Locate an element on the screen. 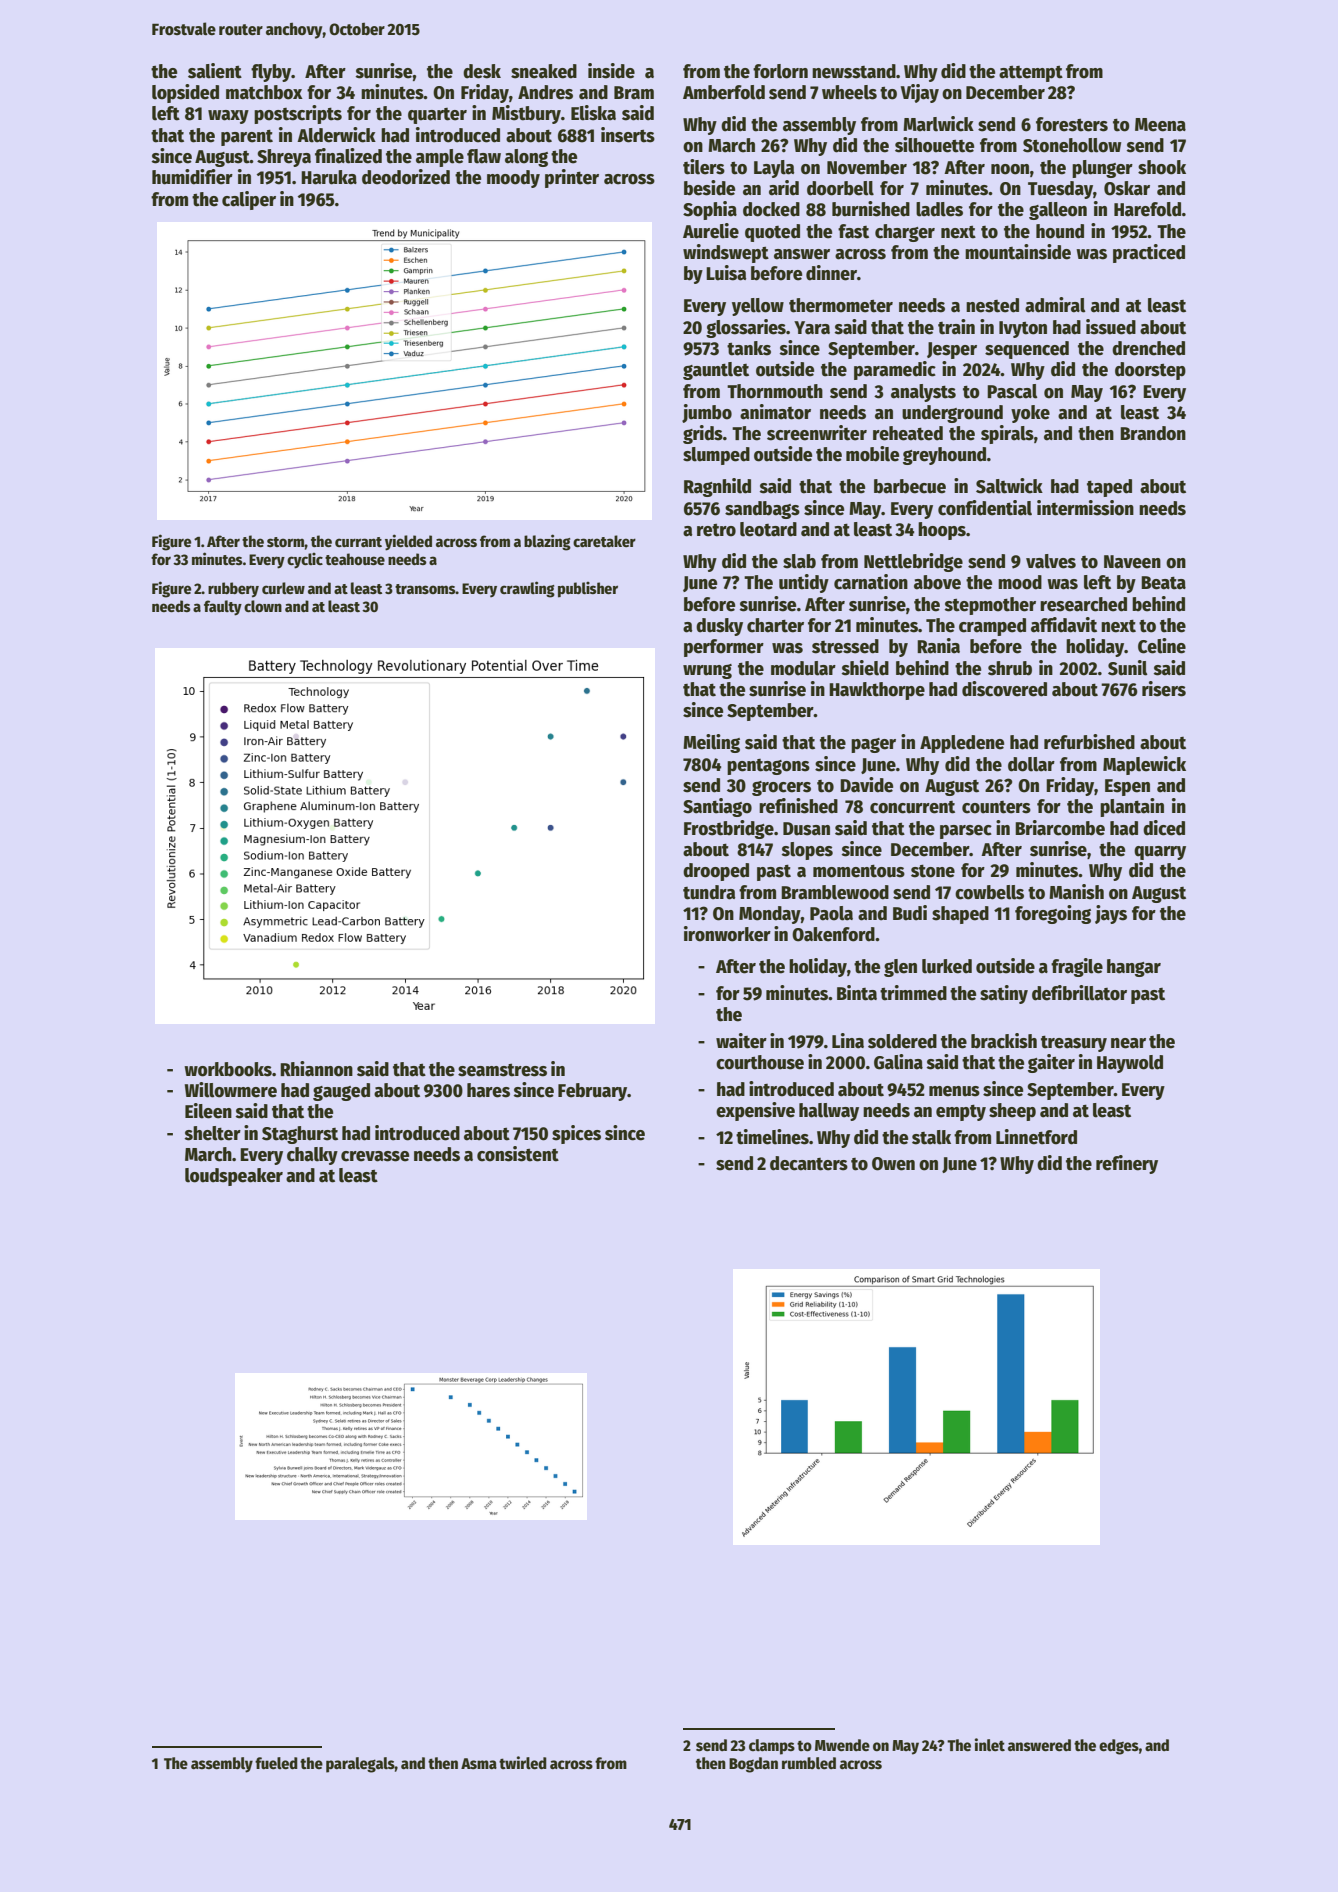 The height and width of the screenshot is (1892, 1338). quarter is located at coordinates (437, 116).
